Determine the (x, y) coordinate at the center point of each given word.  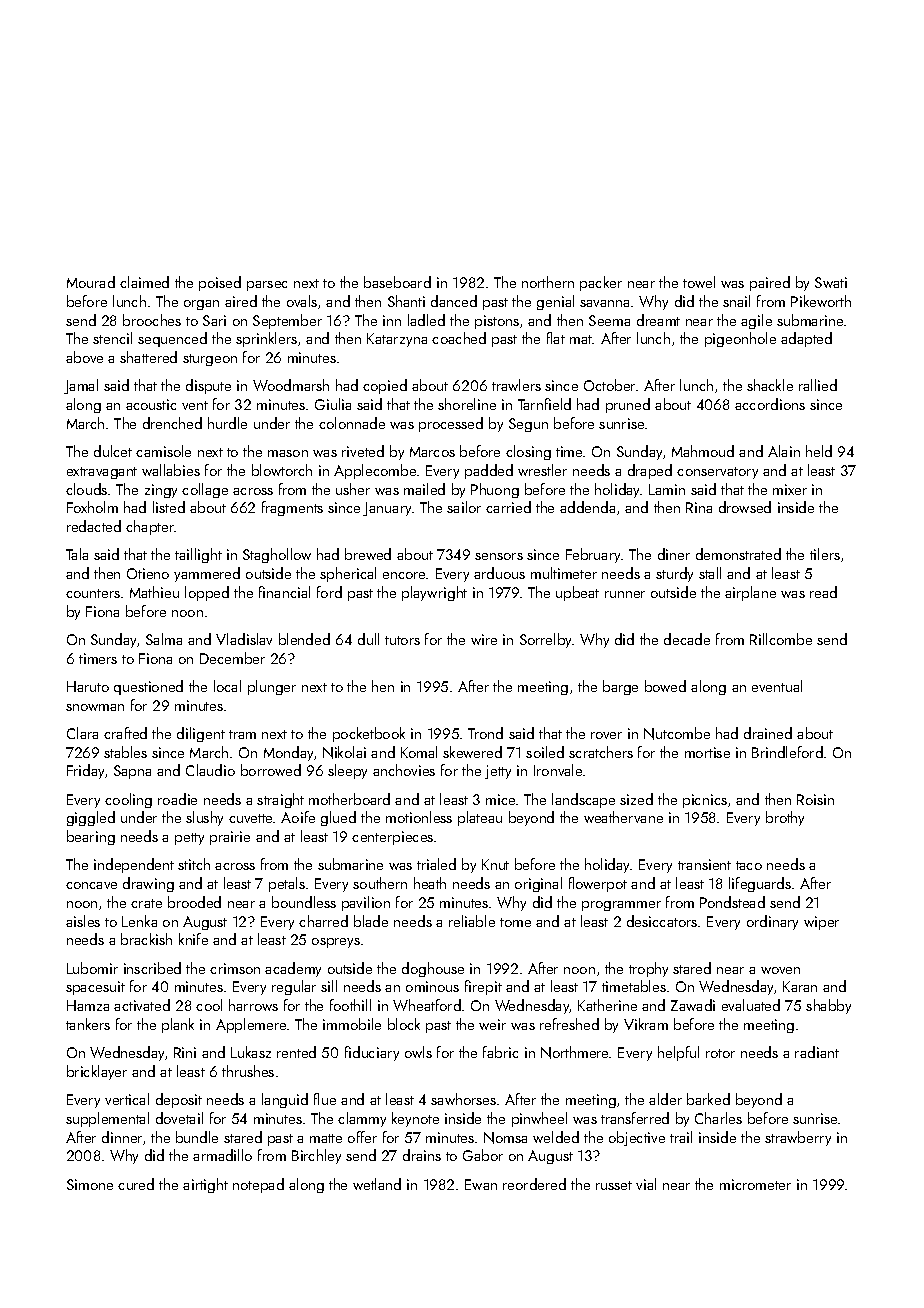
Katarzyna (397, 340)
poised (220, 283)
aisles (83, 921)
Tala (77, 554)
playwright (434, 593)
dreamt (658, 320)
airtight (205, 1185)
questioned (148, 687)
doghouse (433, 969)
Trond (485, 733)
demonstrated (738, 554)
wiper (821, 923)
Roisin (815, 799)
